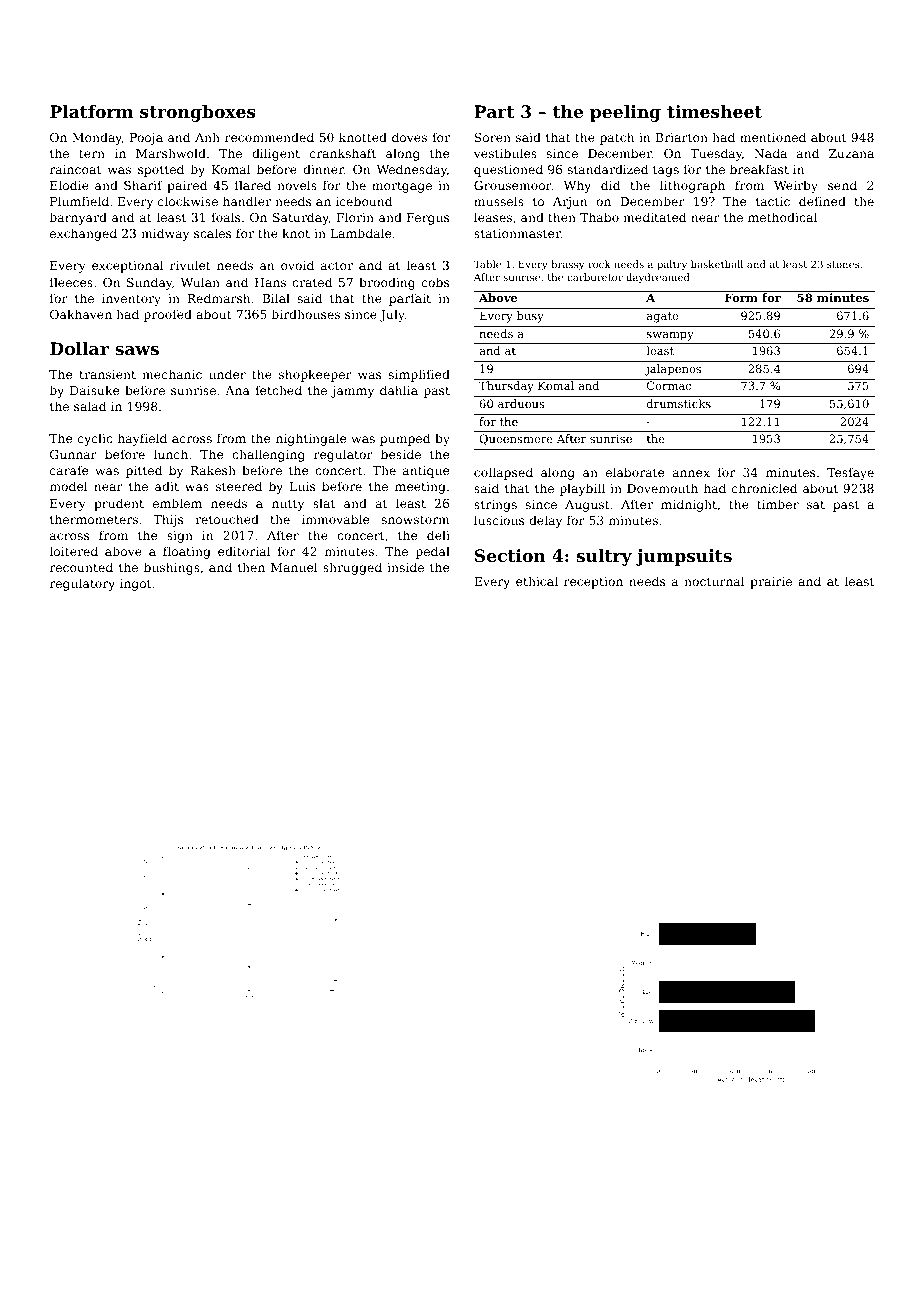  What do you see at coordinates (187, 552) in the page?
I see `floating` at bounding box center [187, 552].
